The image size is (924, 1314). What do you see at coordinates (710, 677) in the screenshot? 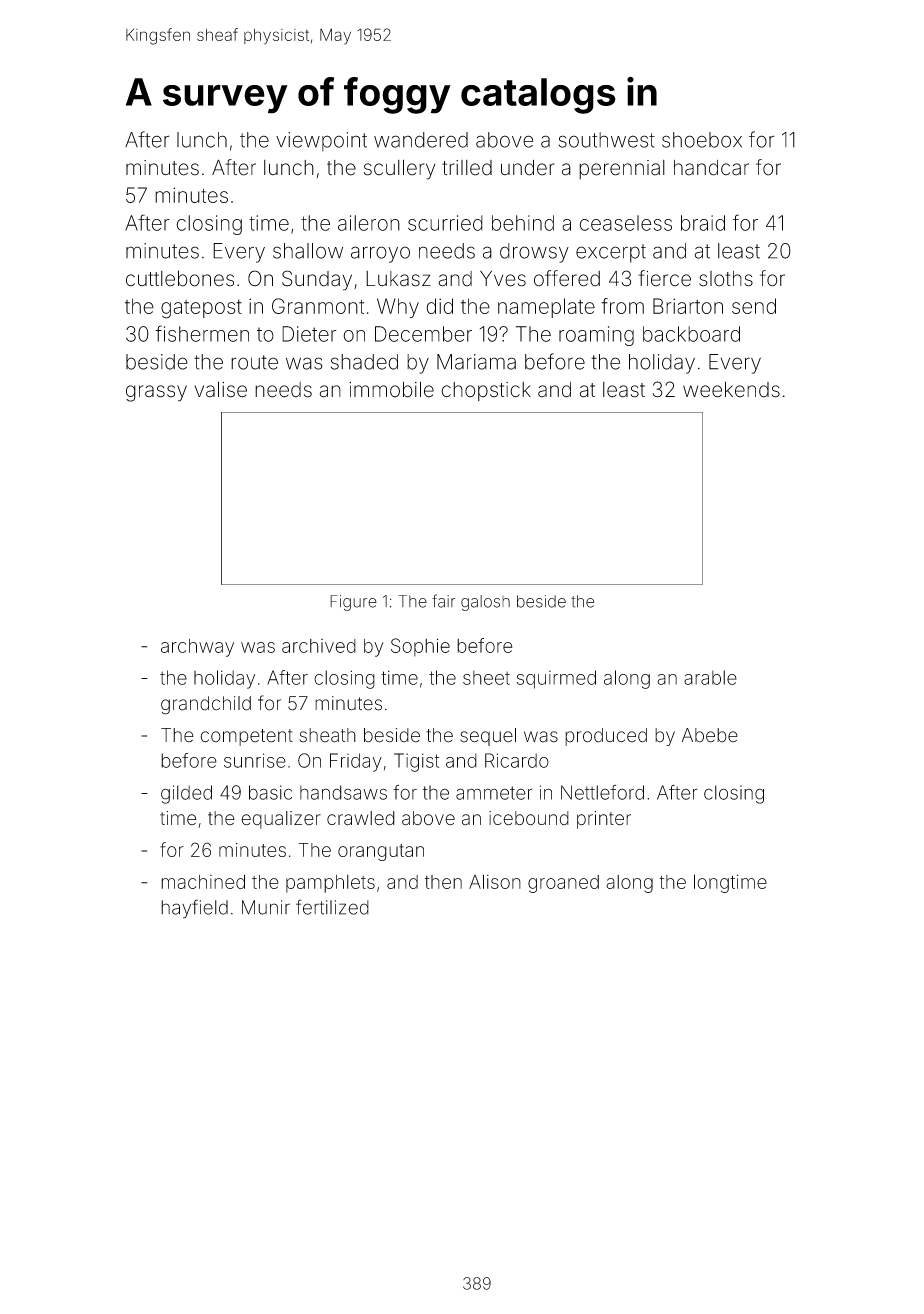
I see `arable` at bounding box center [710, 677].
